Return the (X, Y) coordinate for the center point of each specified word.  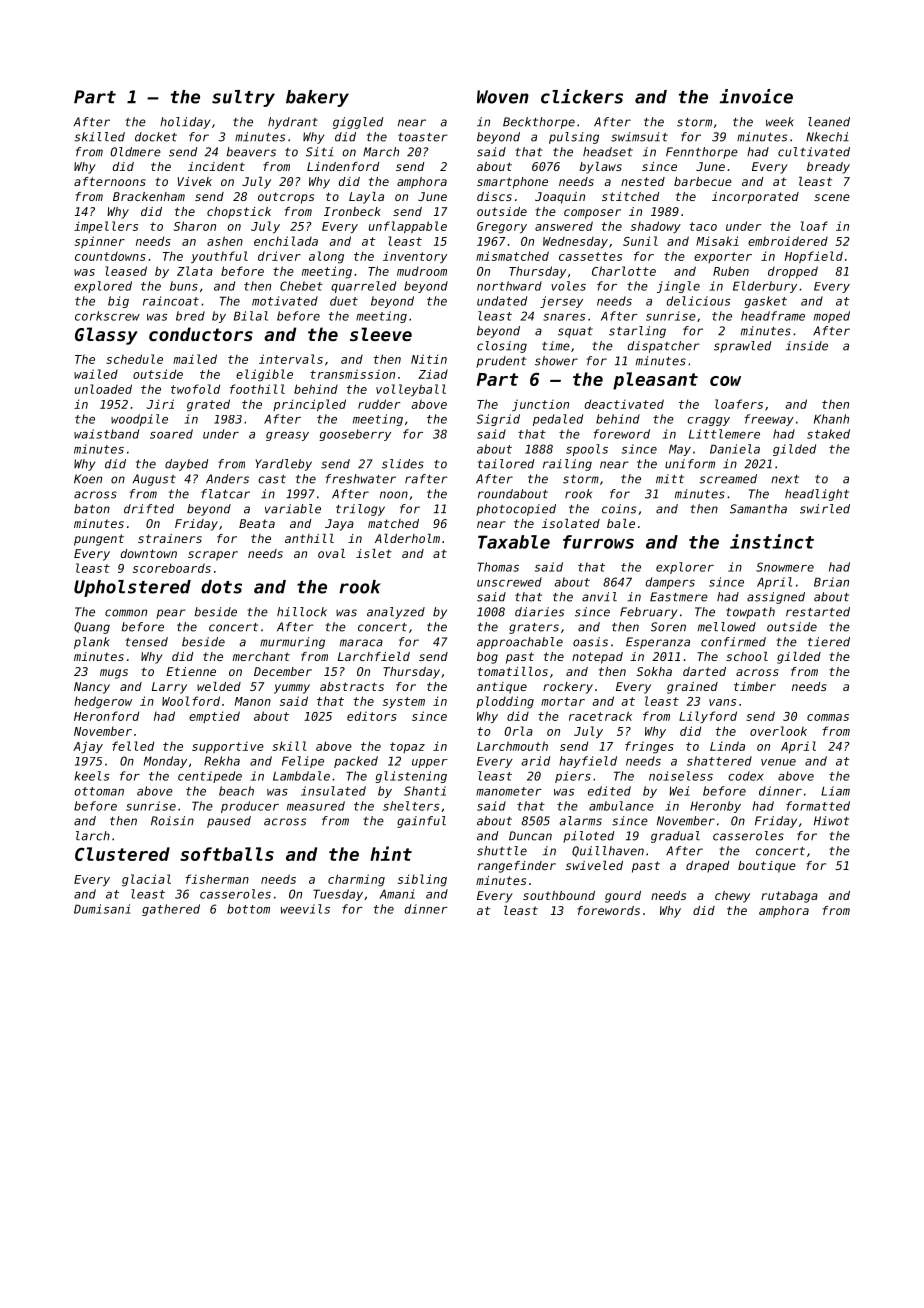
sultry (243, 98)
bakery (317, 98)
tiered (829, 642)
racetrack (600, 716)
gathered (171, 910)
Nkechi (827, 137)
